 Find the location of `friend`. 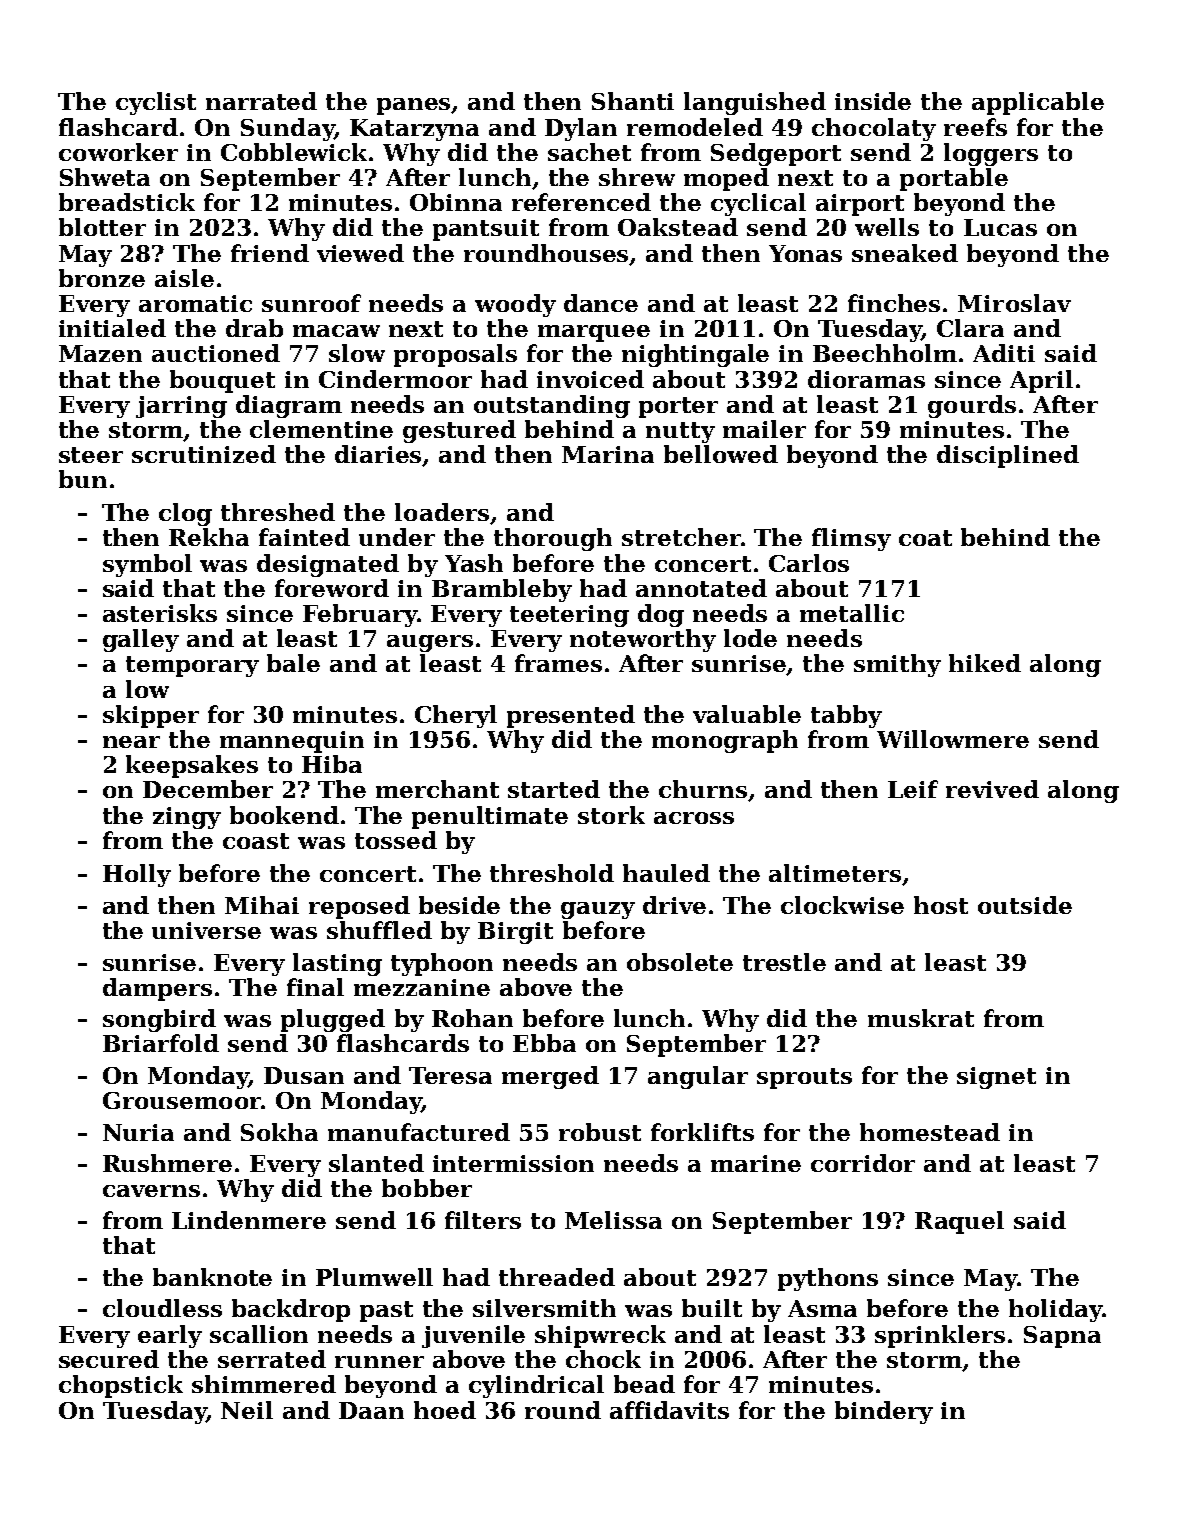

friend is located at coordinates (270, 253).
